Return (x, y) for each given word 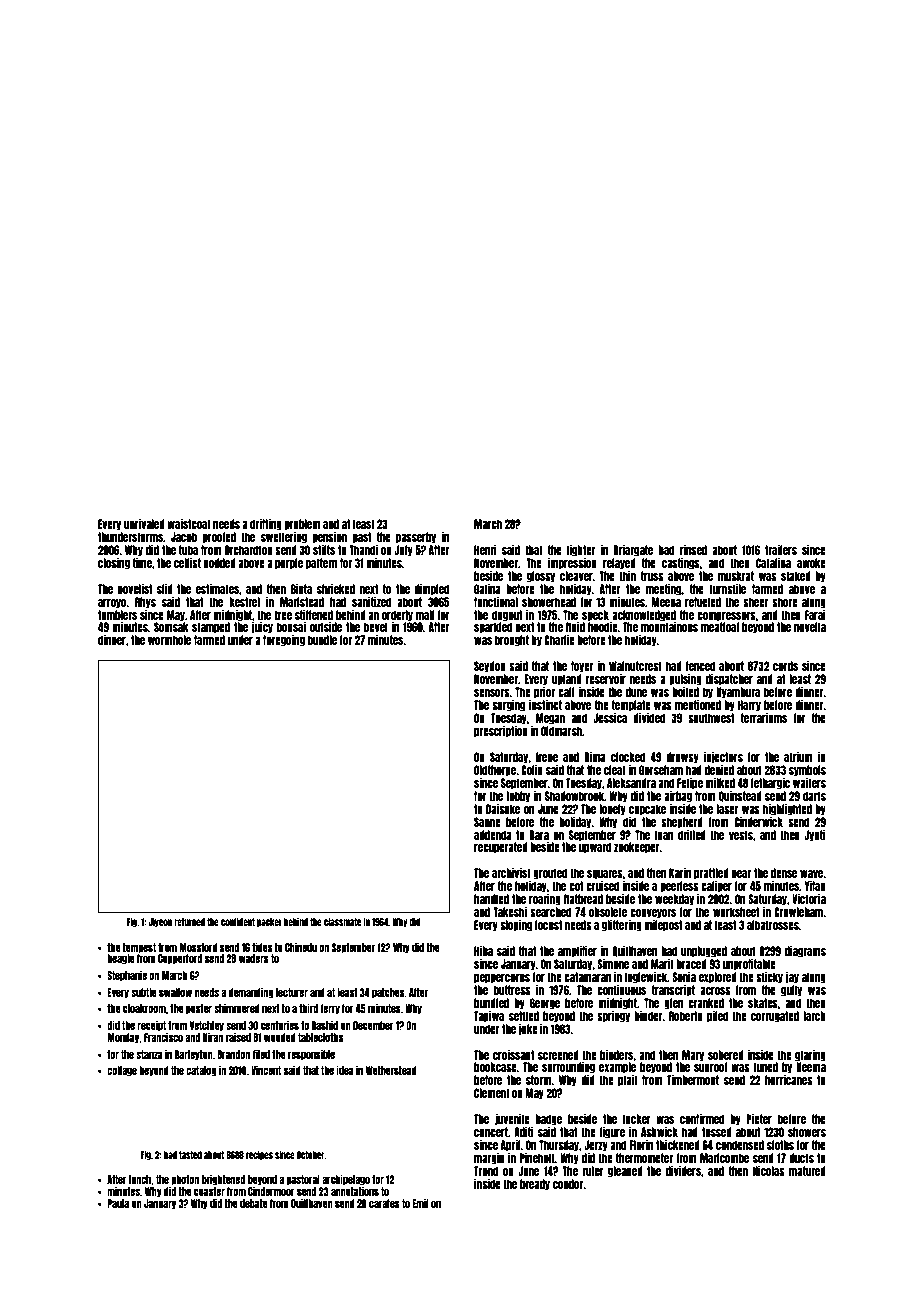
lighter (581, 551)
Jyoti (815, 836)
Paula (118, 1203)
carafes (384, 1203)
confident (238, 921)
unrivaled (144, 524)
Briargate (633, 551)
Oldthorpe (495, 771)
